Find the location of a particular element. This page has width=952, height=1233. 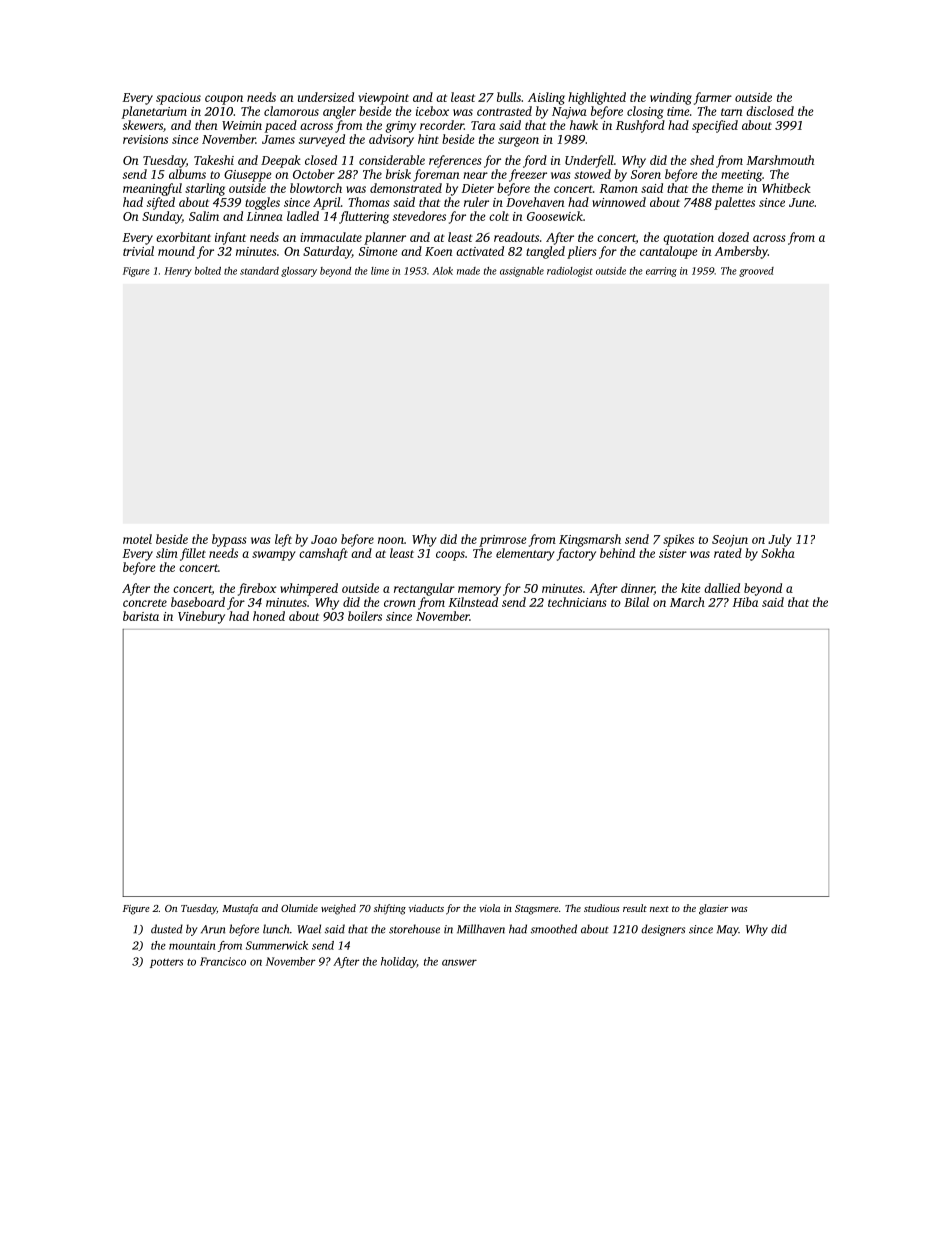

standard is located at coordinates (259, 271).
